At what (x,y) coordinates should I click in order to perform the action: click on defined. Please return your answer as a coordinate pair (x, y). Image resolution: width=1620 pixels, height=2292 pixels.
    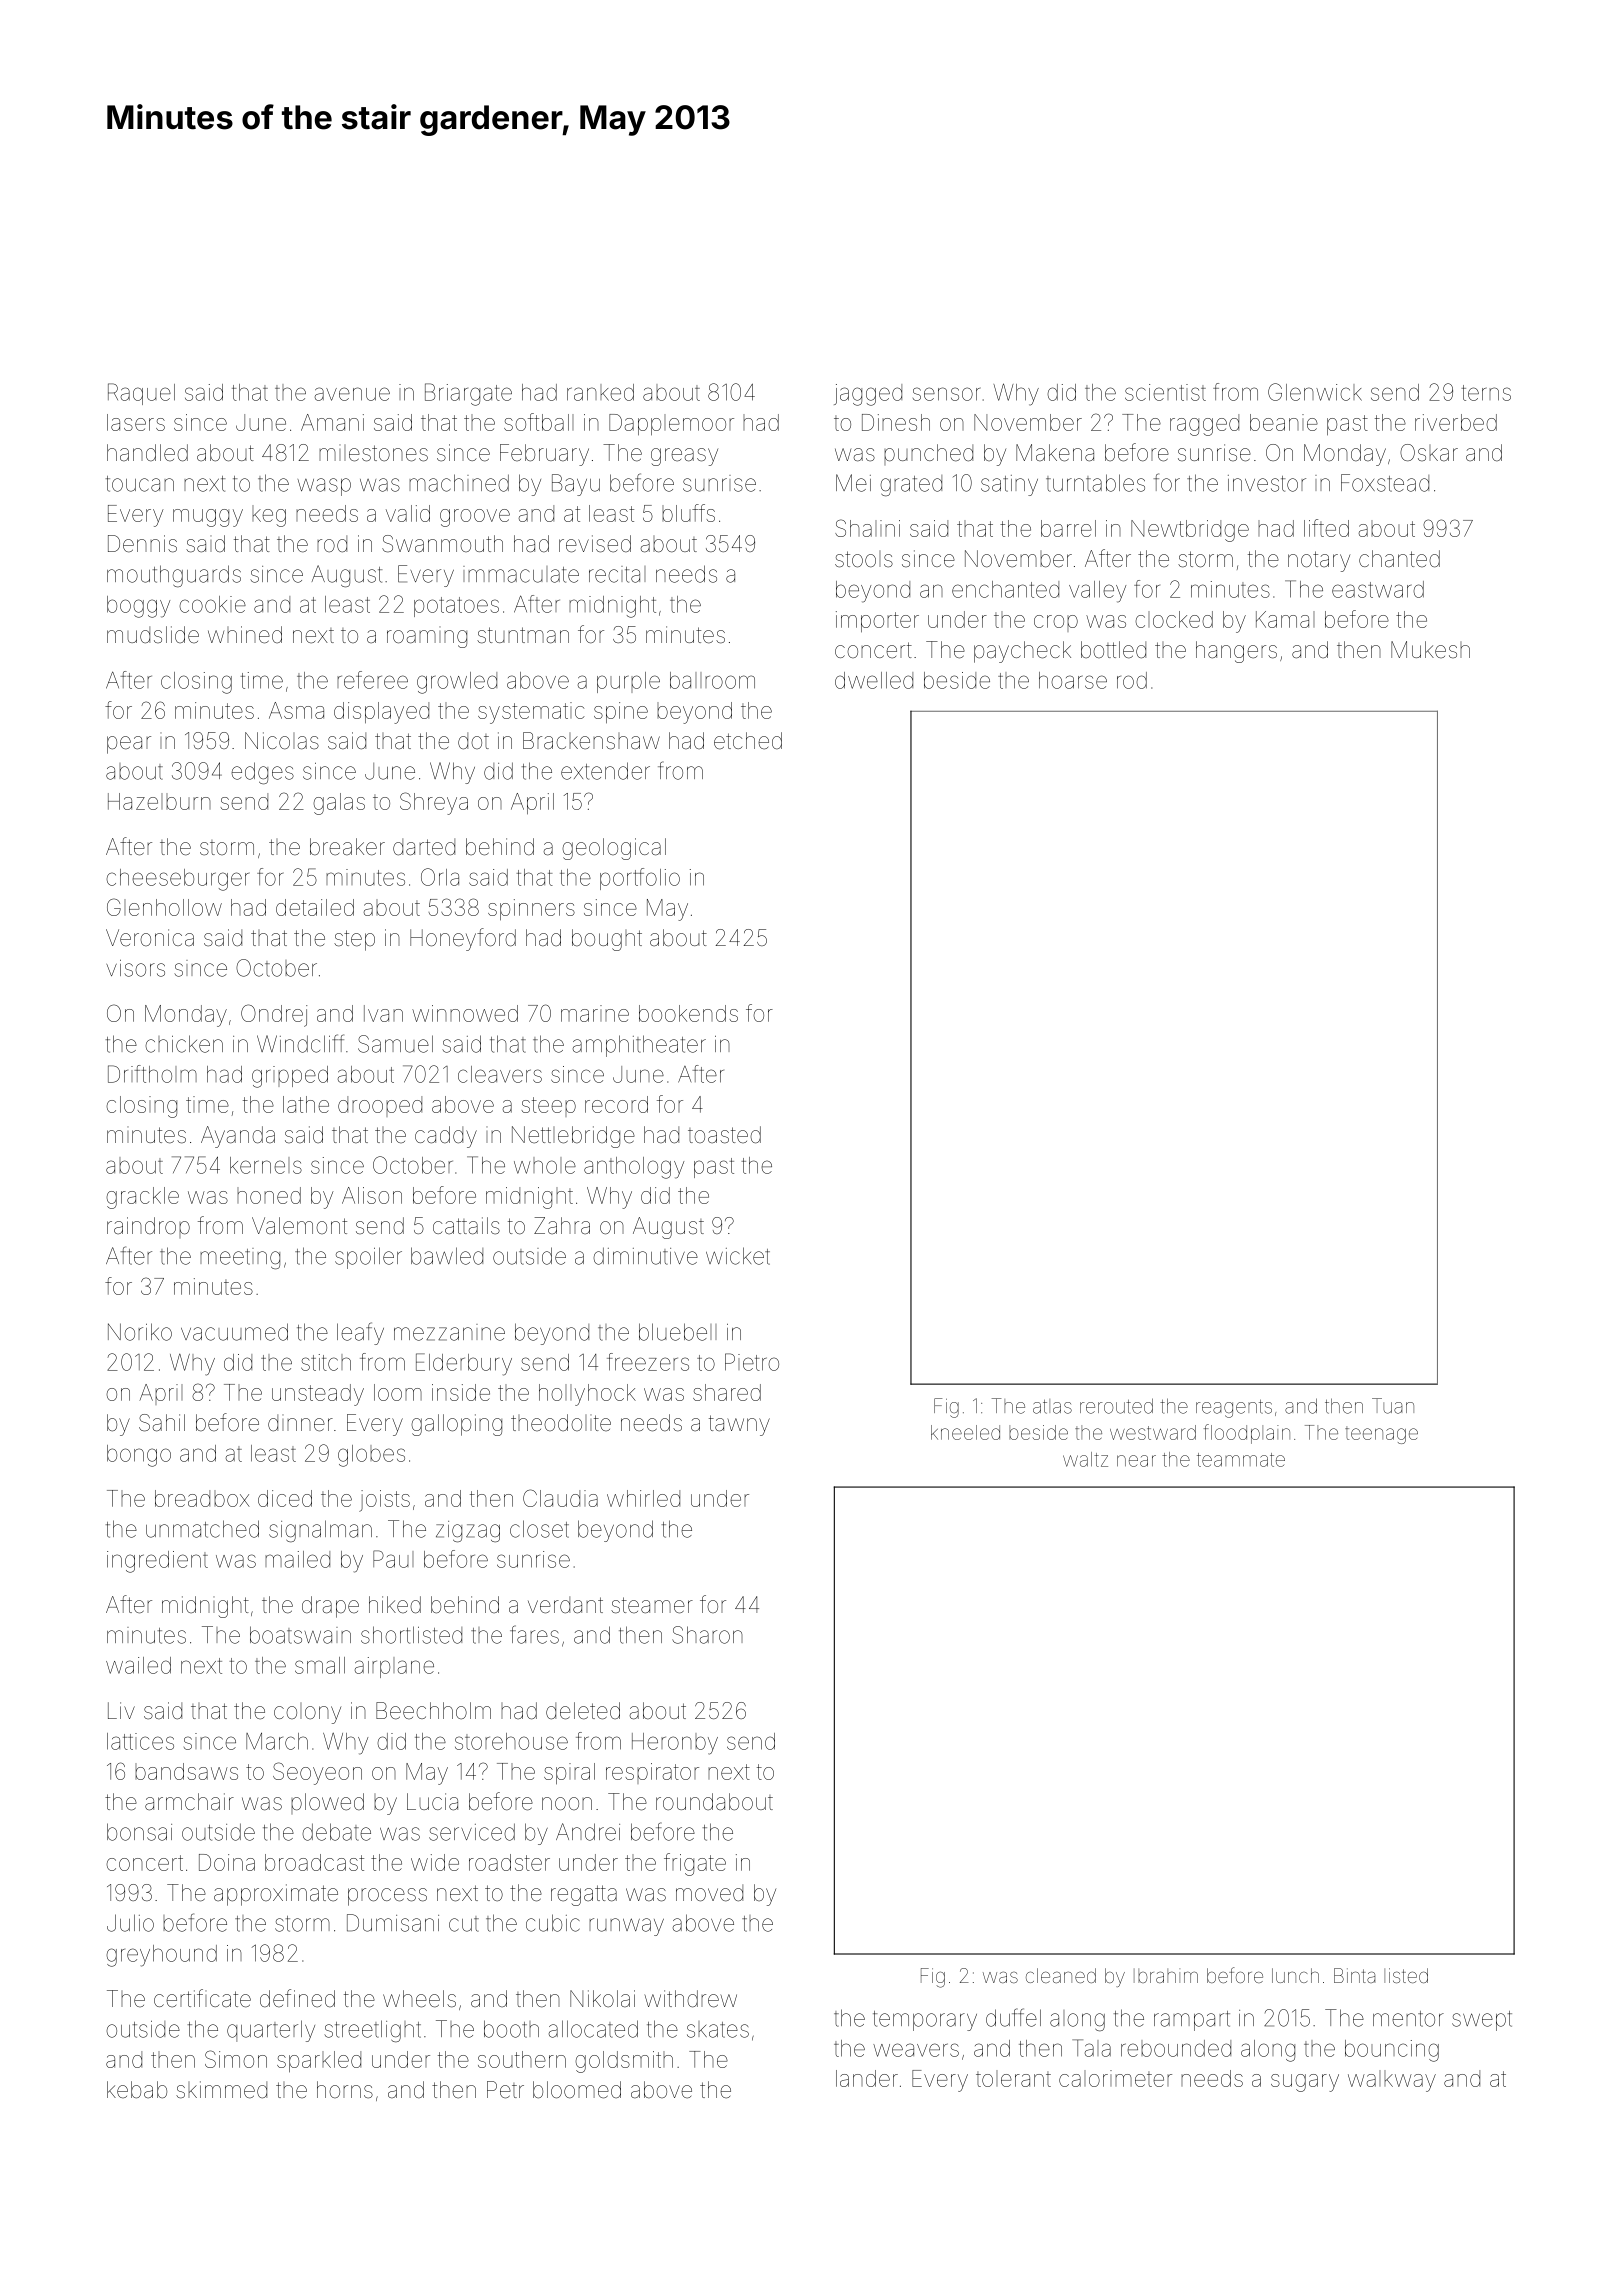
    Looking at the image, I should click on (297, 1998).
